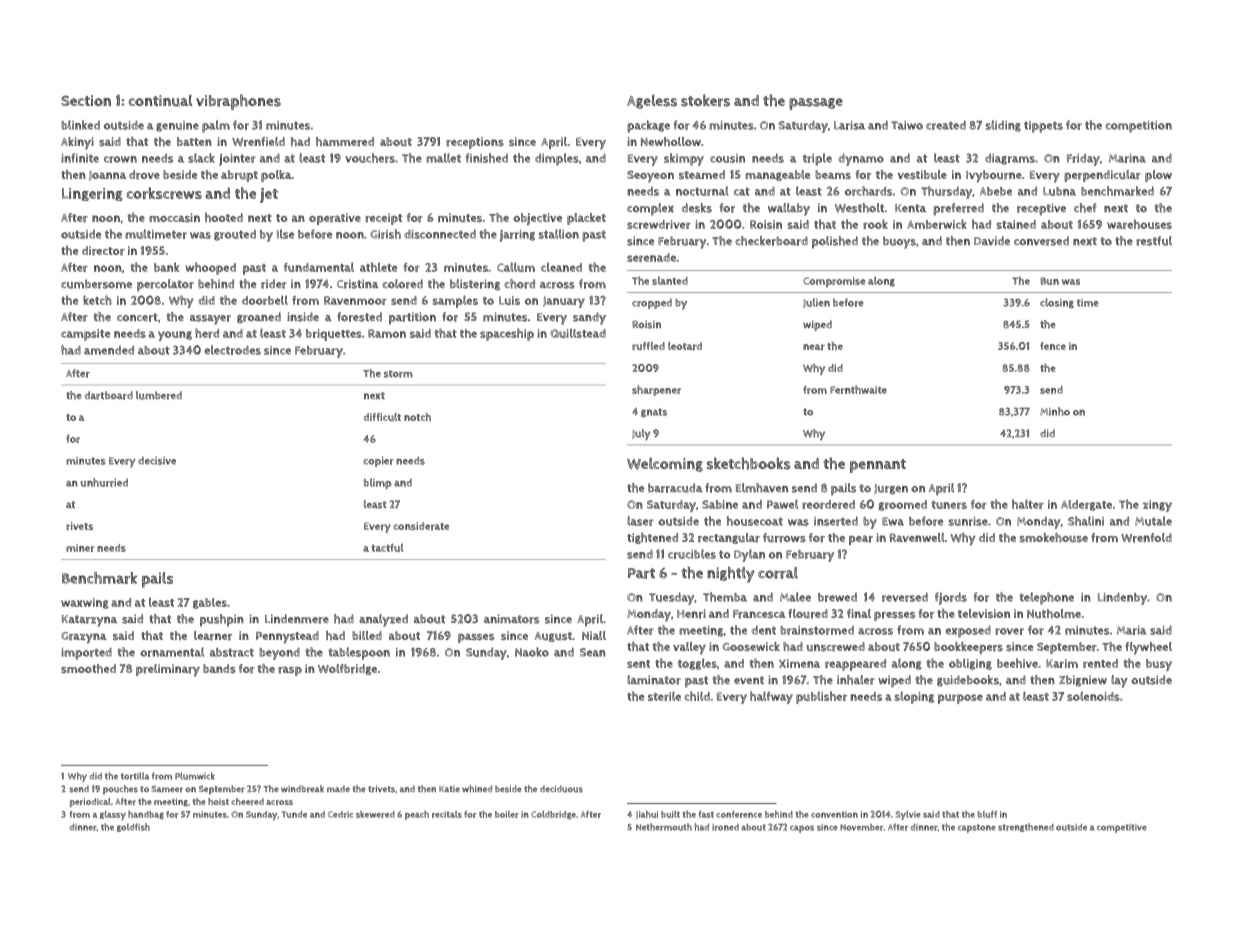 This document has width=1233, height=952. Describe the element at coordinates (727, 158) in the document. I see `cousin` at that location.
